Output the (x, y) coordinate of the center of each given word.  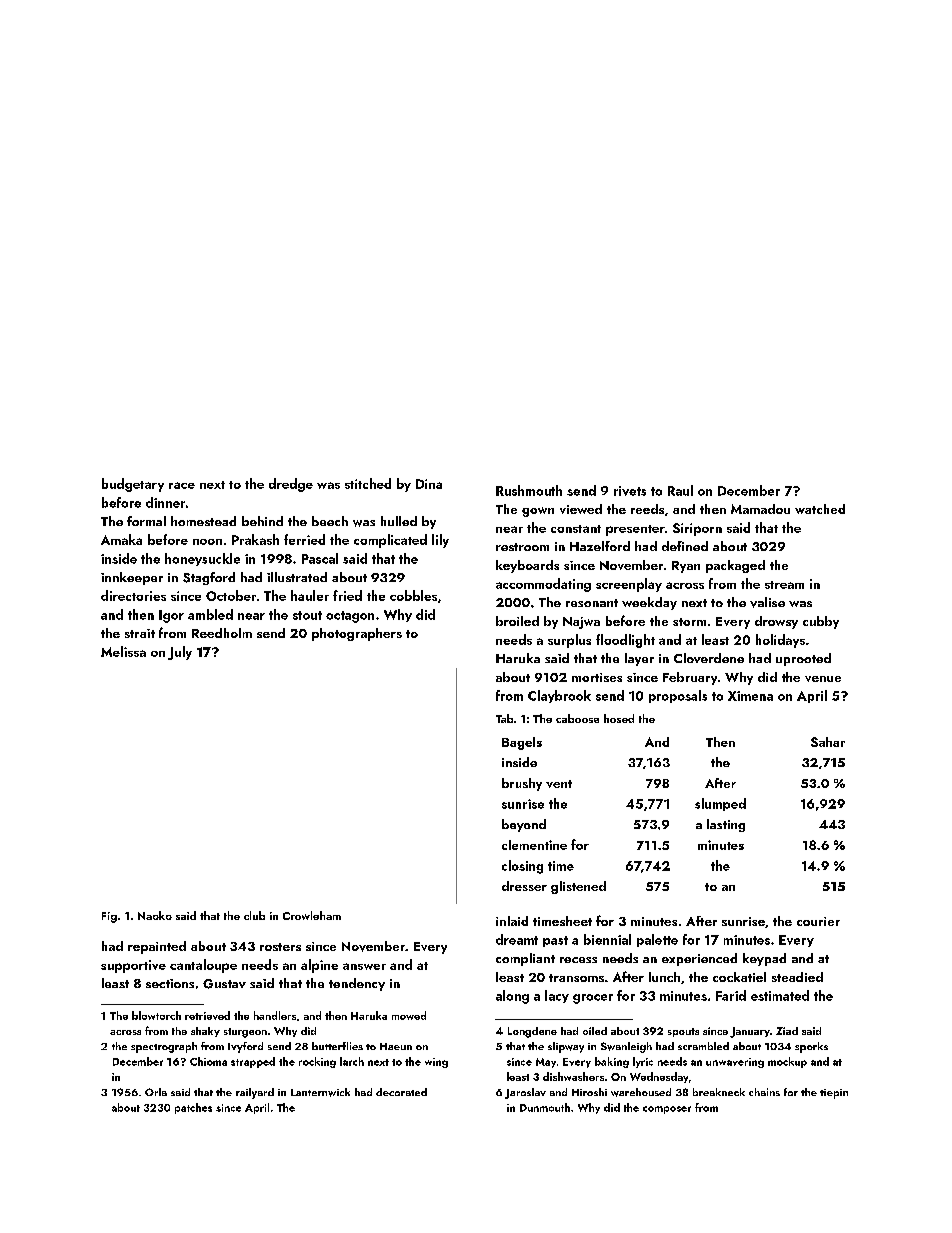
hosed (619, 718)
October (231, 595)
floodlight (625, 641)
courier (818, 921)
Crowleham (312, 915)
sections (170, 983)
